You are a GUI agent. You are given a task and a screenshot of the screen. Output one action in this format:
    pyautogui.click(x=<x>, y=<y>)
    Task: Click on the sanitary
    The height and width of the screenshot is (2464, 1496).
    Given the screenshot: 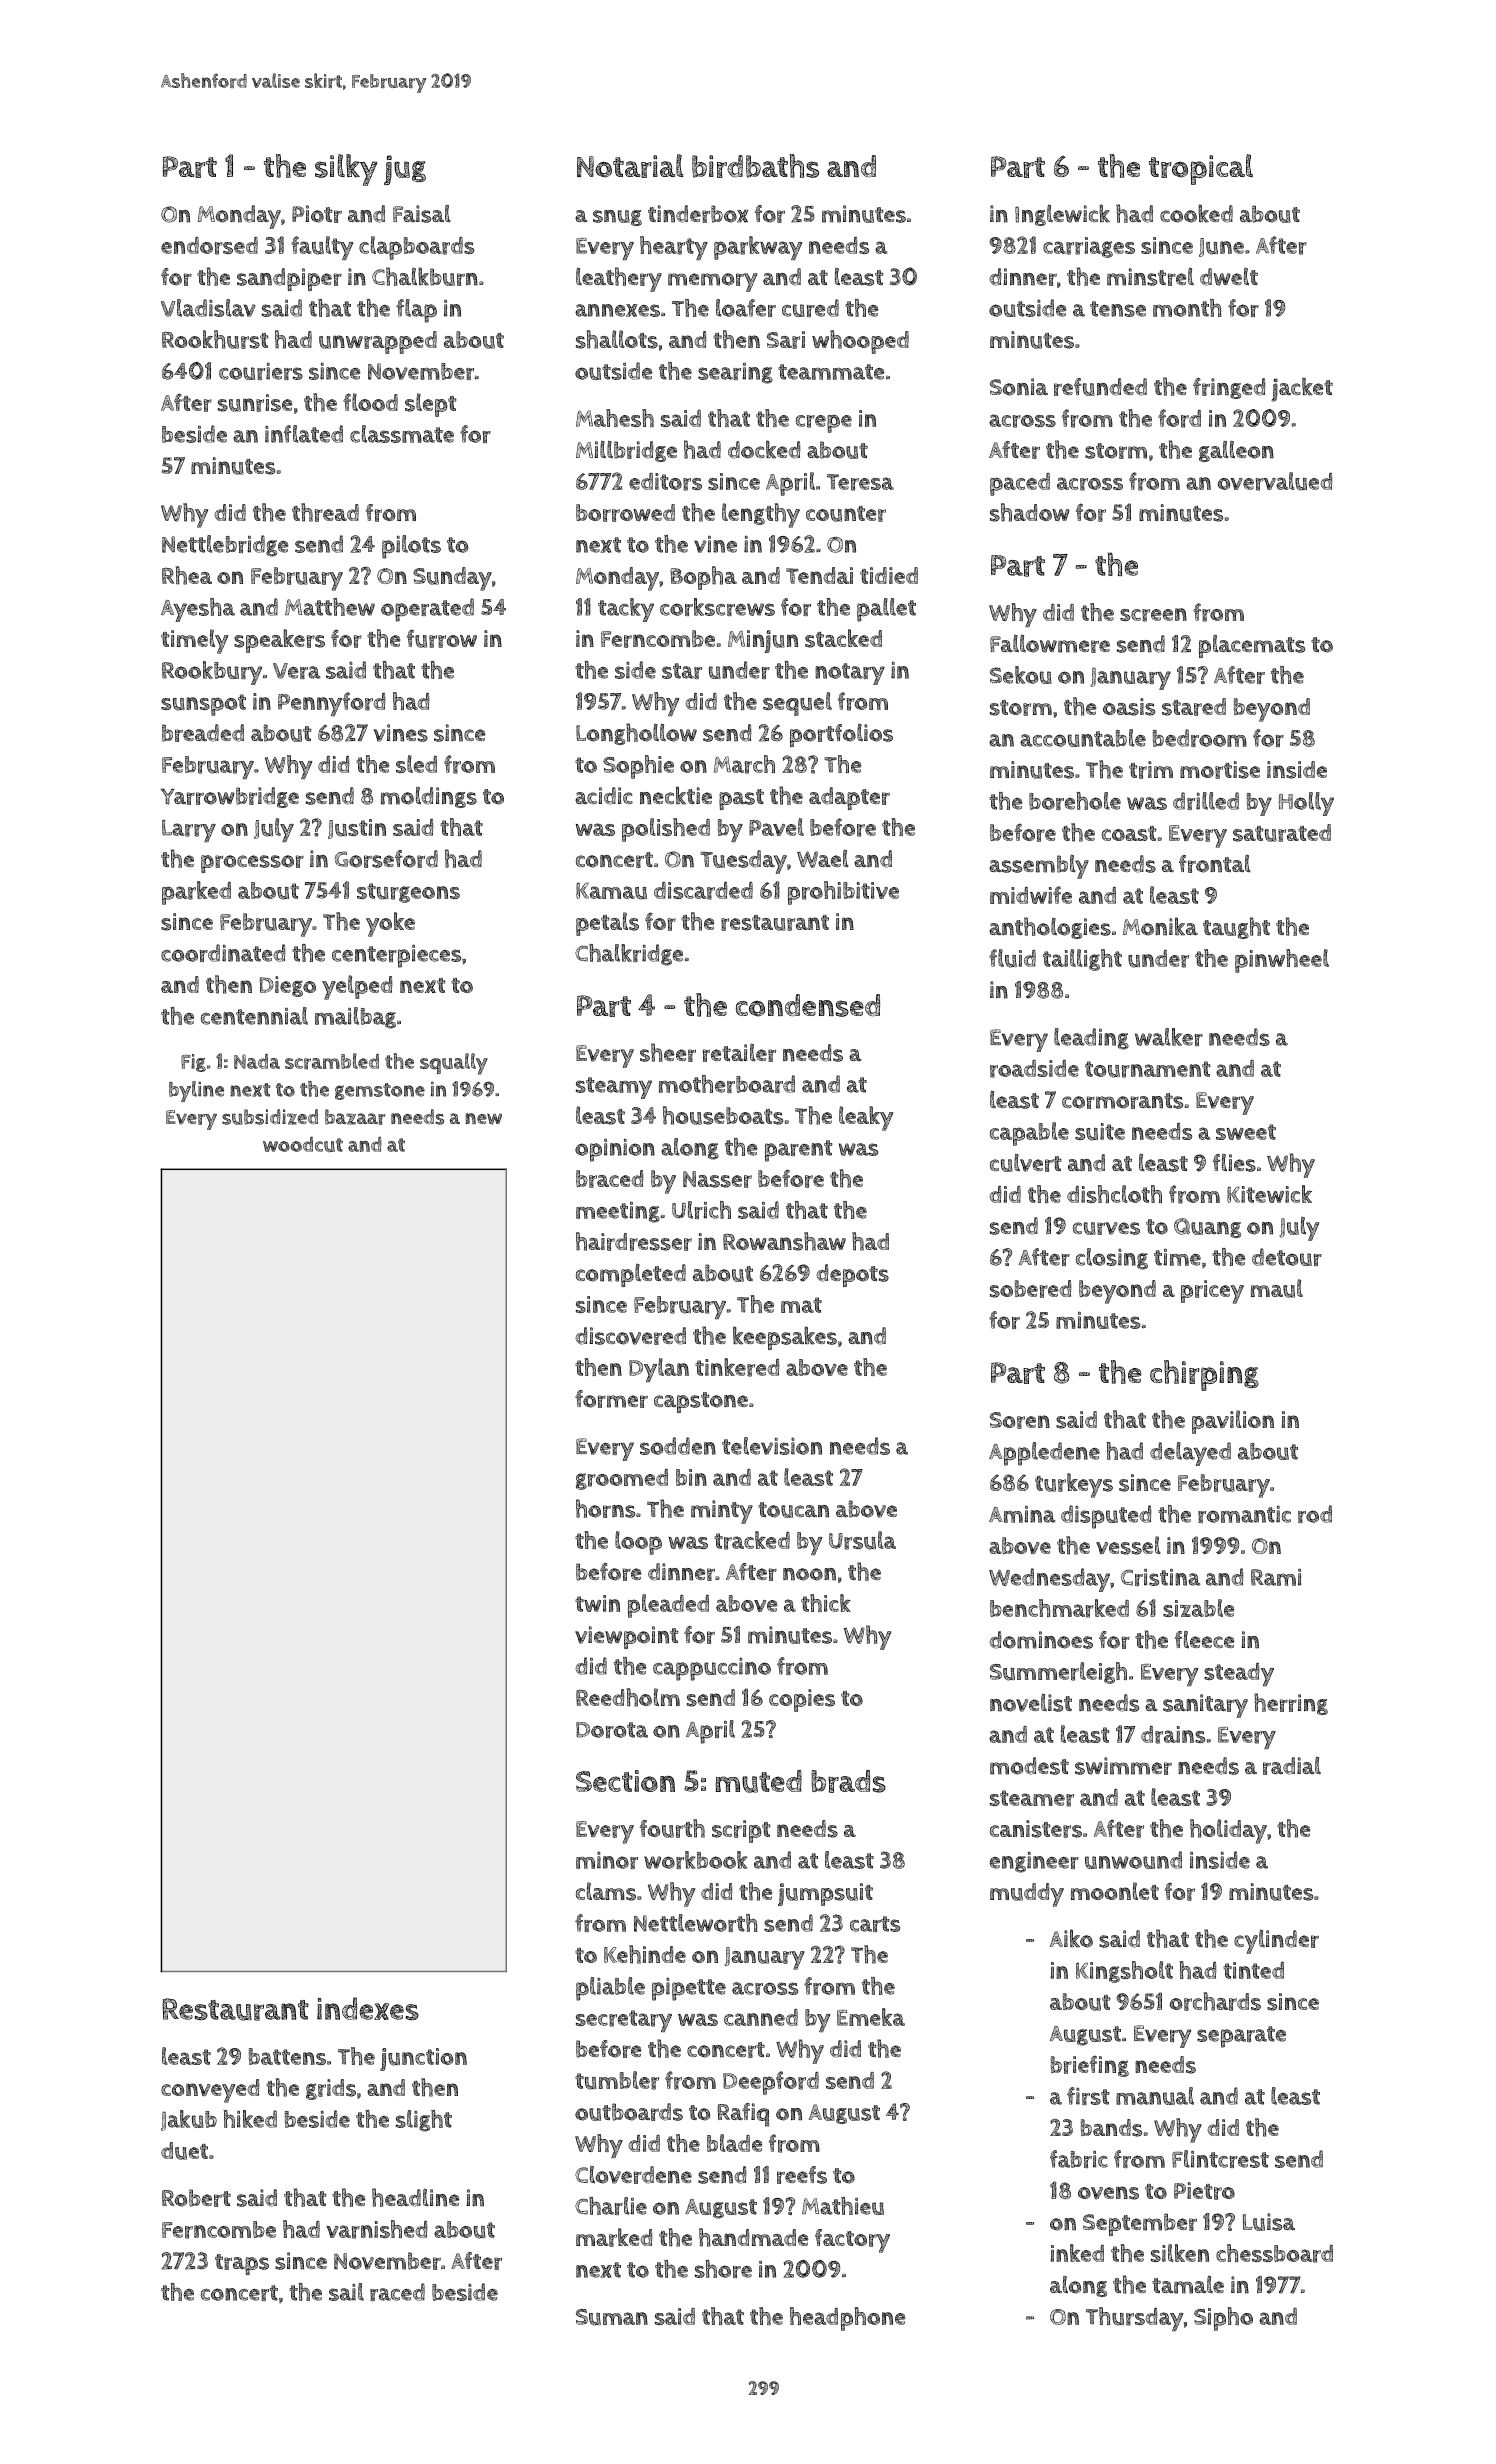 What is the action you would take?
    pyautogui.click(x=1205, y=1706)
